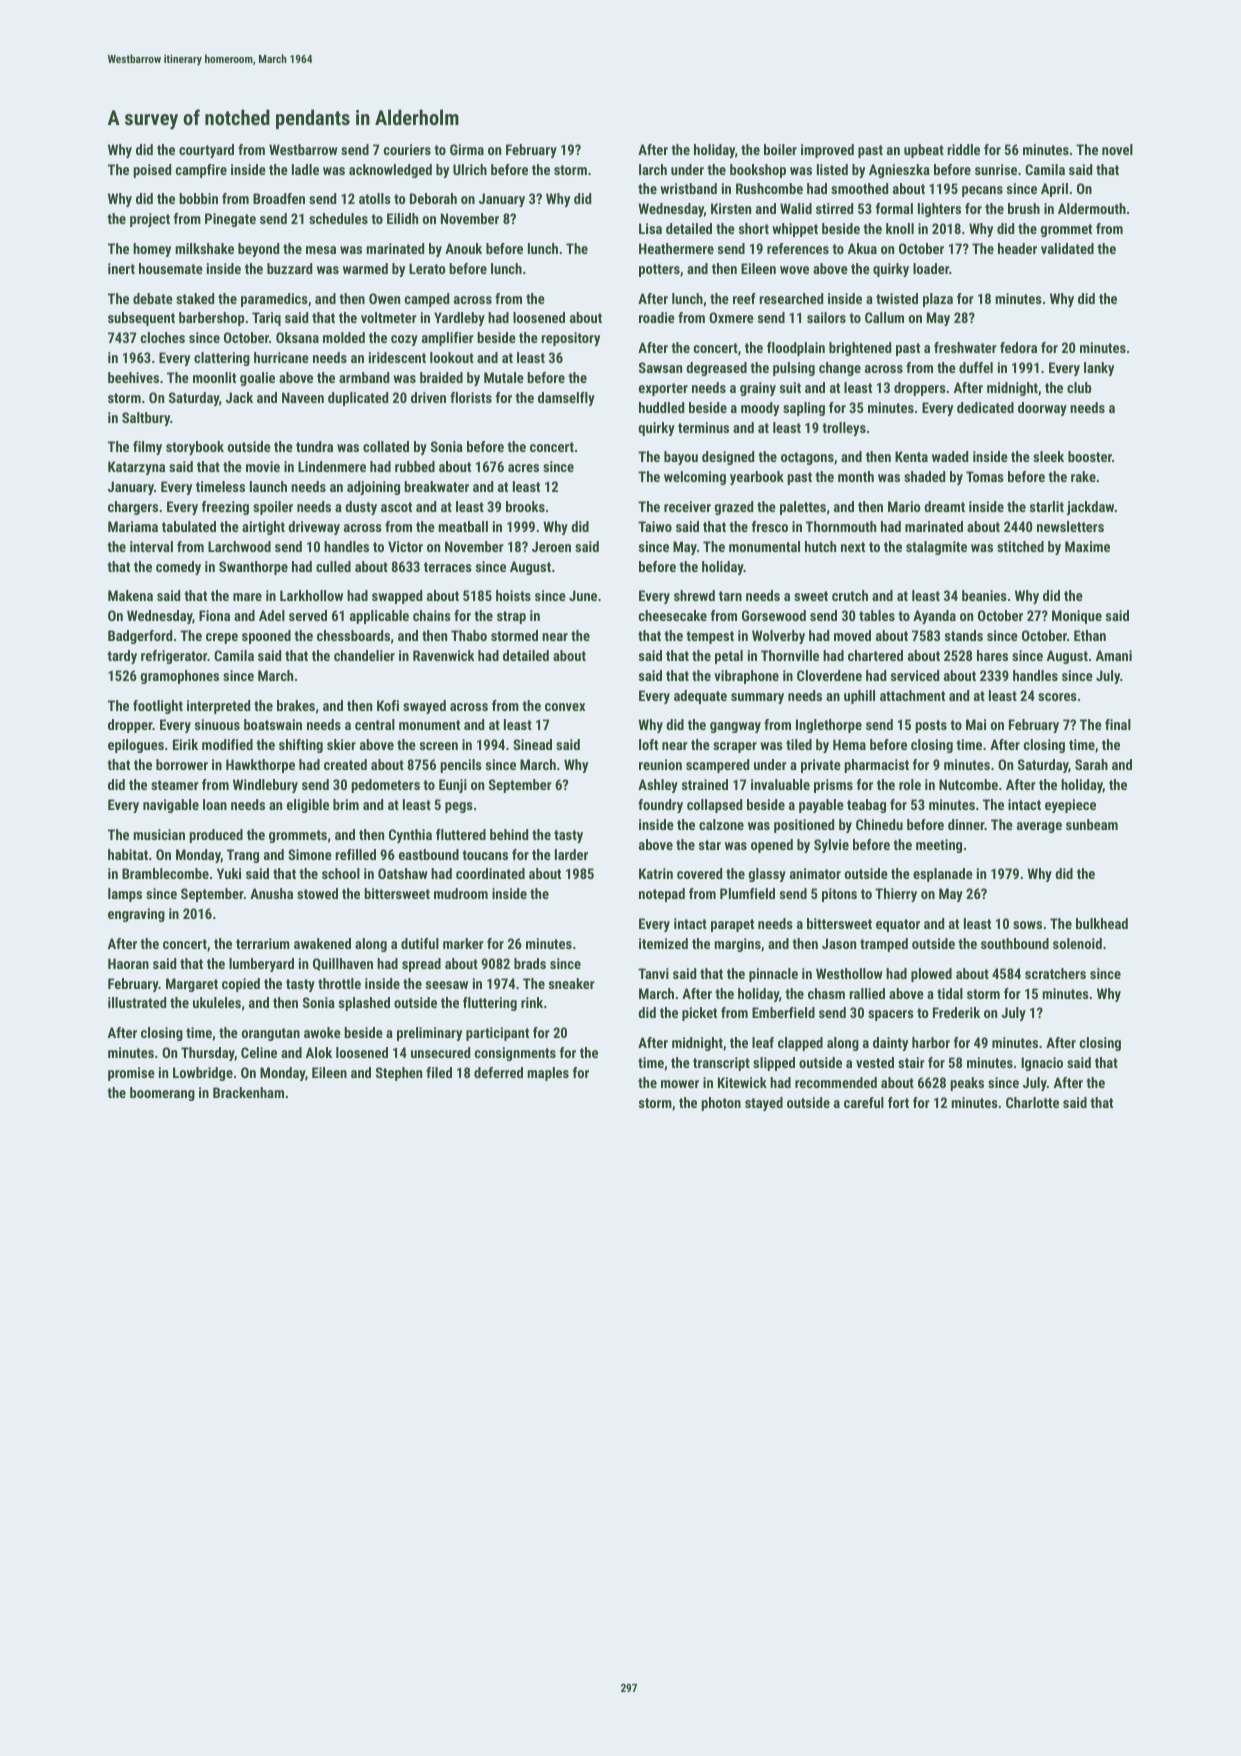 The image size is (1241, 1756). I want to click on chandelier, so click(364, 655).
